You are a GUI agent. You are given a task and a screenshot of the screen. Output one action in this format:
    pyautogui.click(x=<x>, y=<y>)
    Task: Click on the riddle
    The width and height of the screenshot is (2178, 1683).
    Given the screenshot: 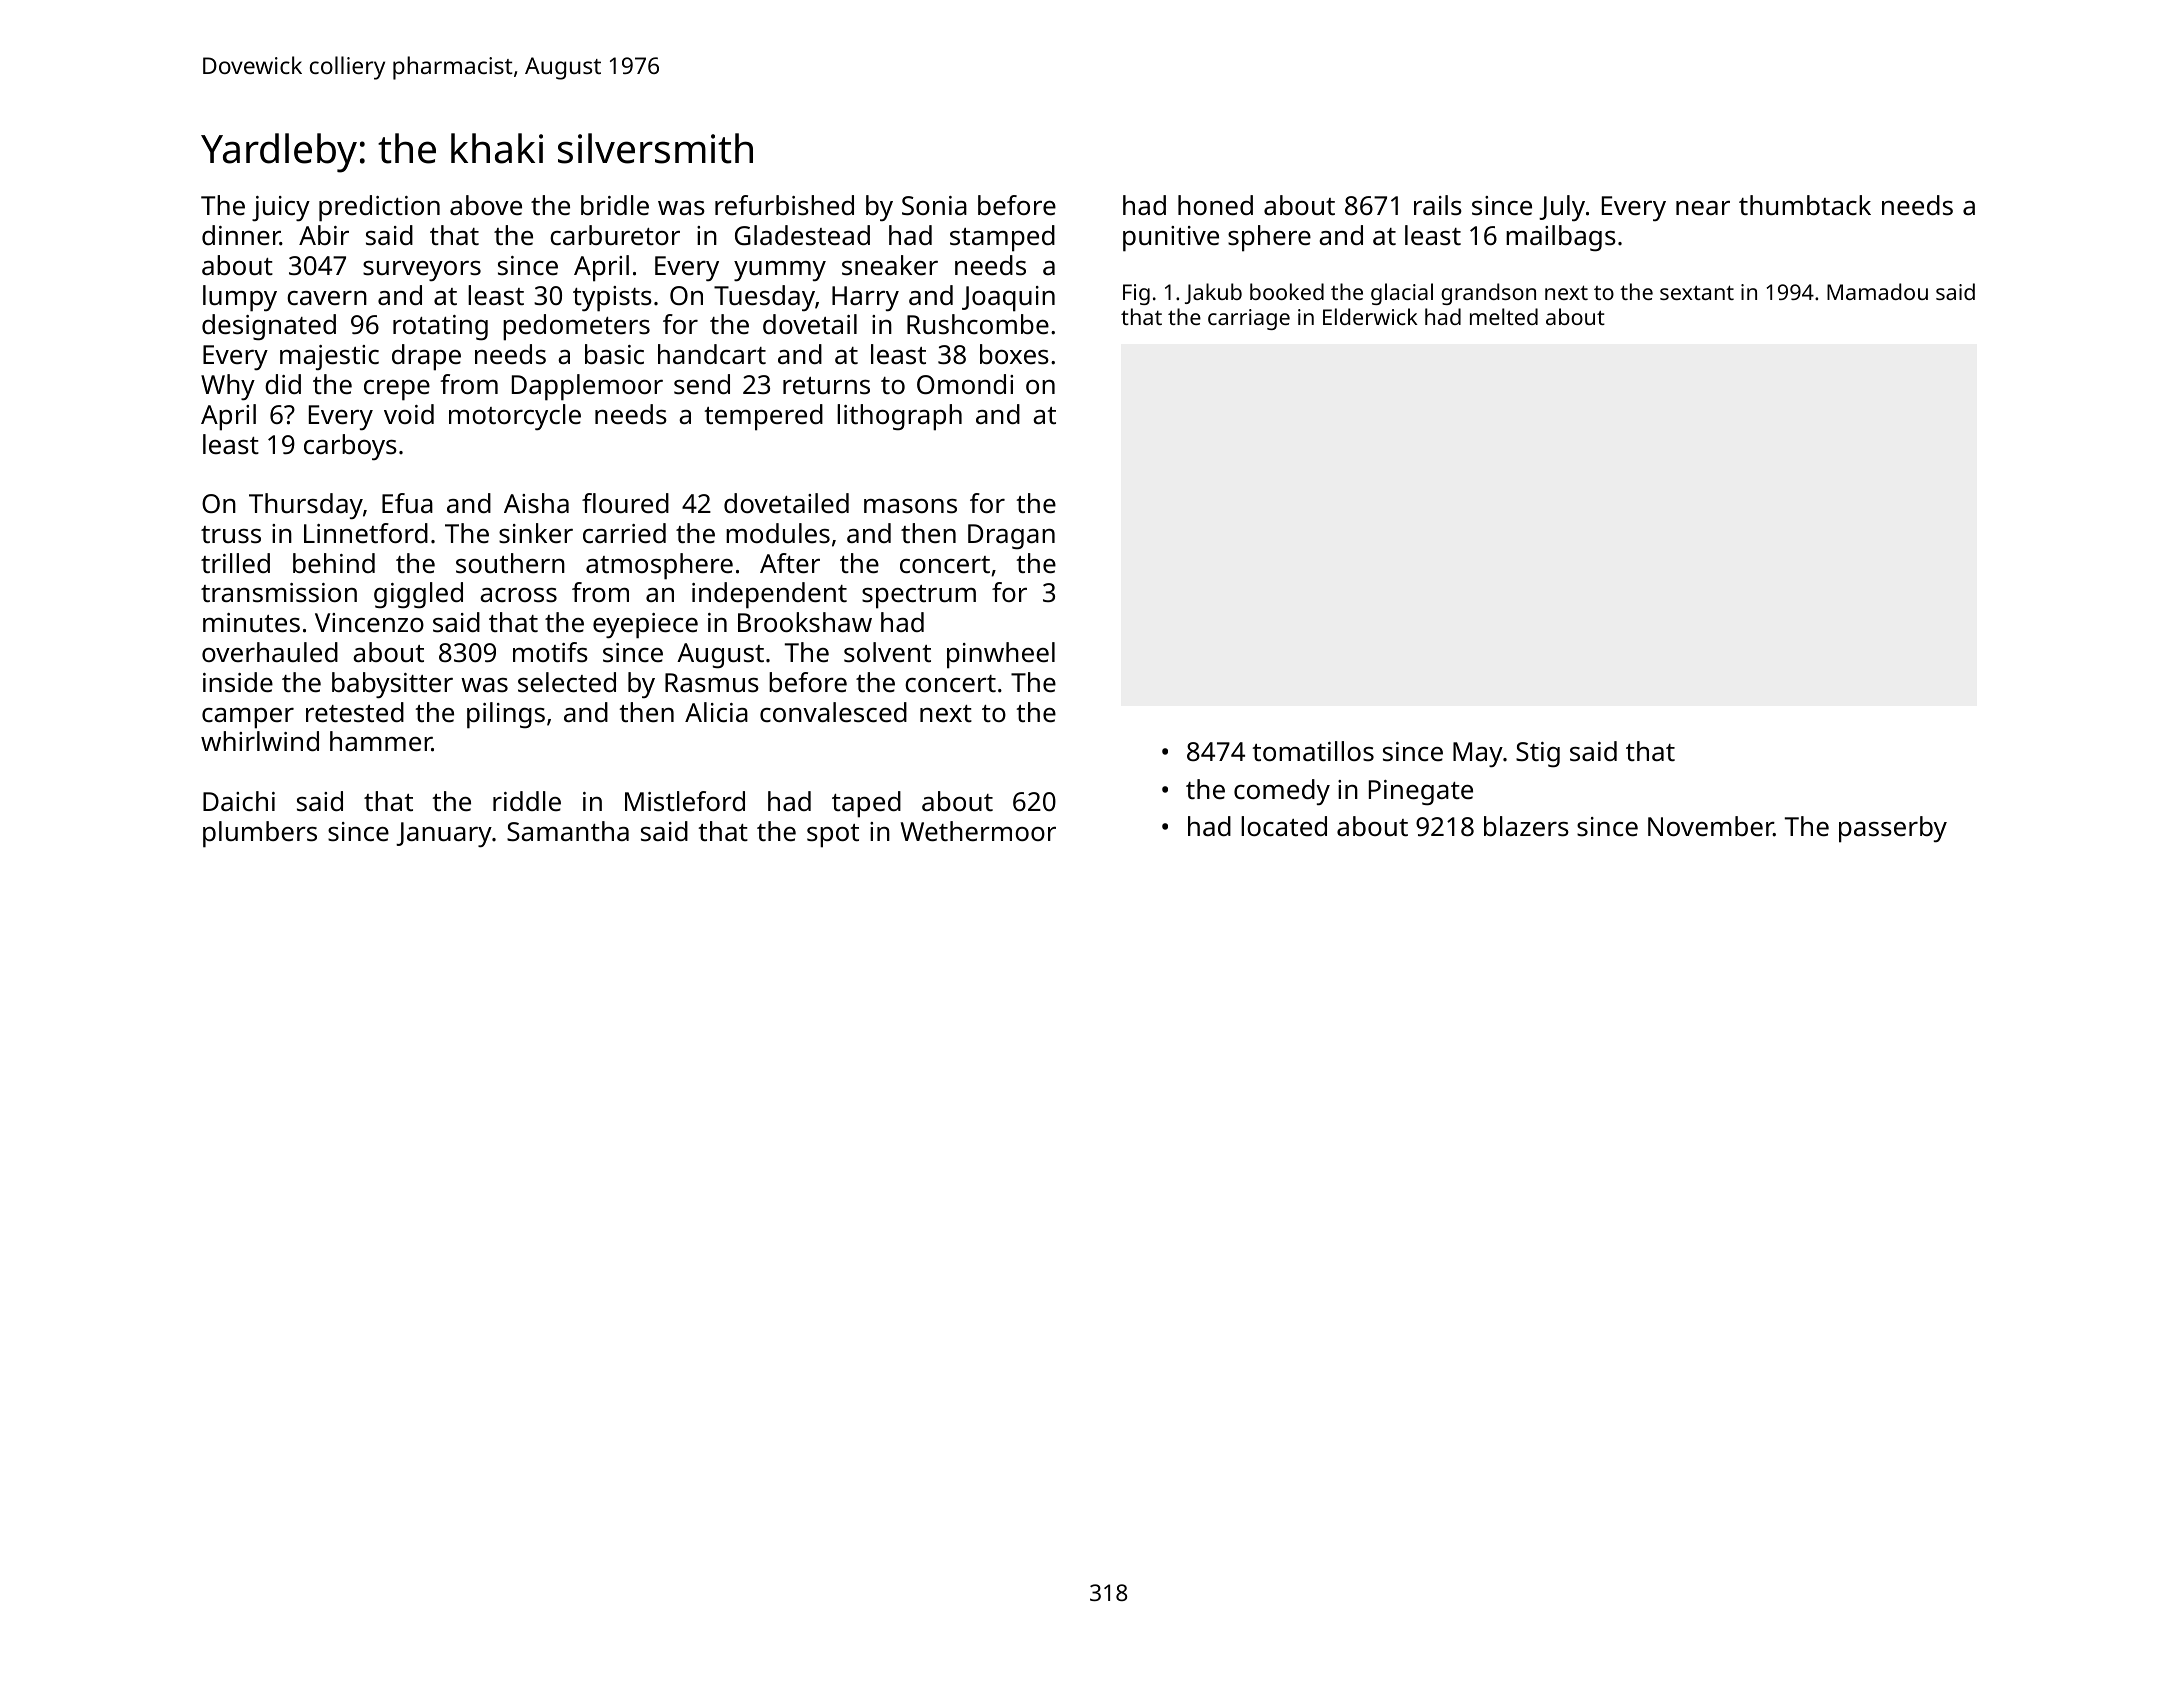 What is the action you would take?
    pyautogui.click(x=527, y=801)
